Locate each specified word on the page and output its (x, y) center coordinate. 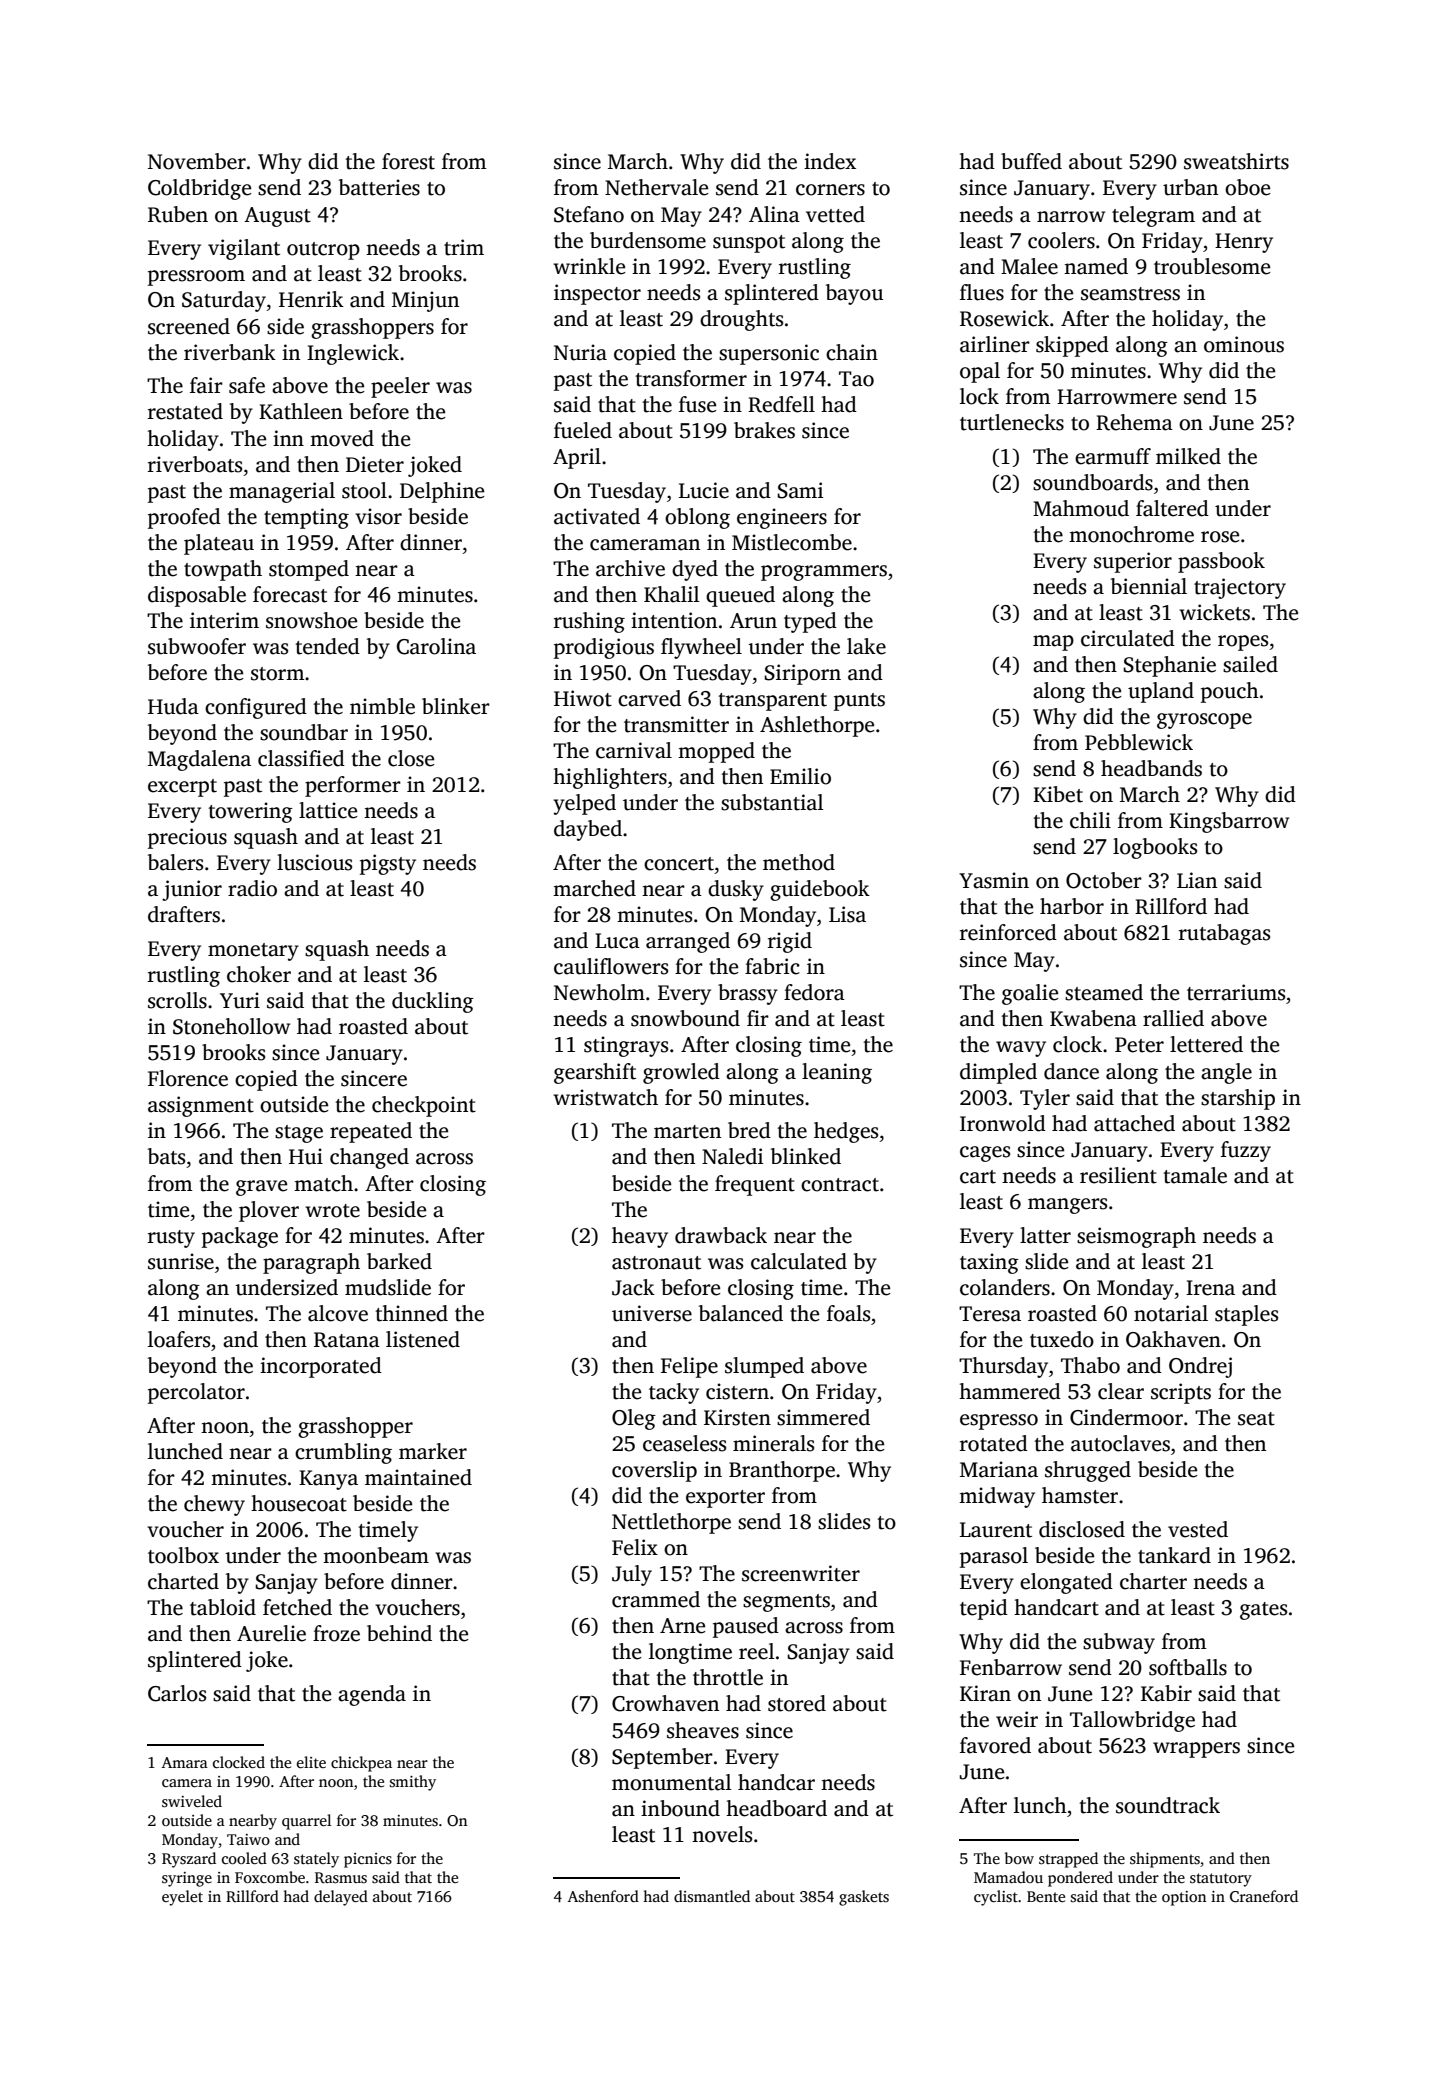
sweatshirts (1236, 161)
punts (859, 702)
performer (353, 786)
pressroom (196, 278)
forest (408, 161)
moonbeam (376, 1555)
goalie (1030, 994)
